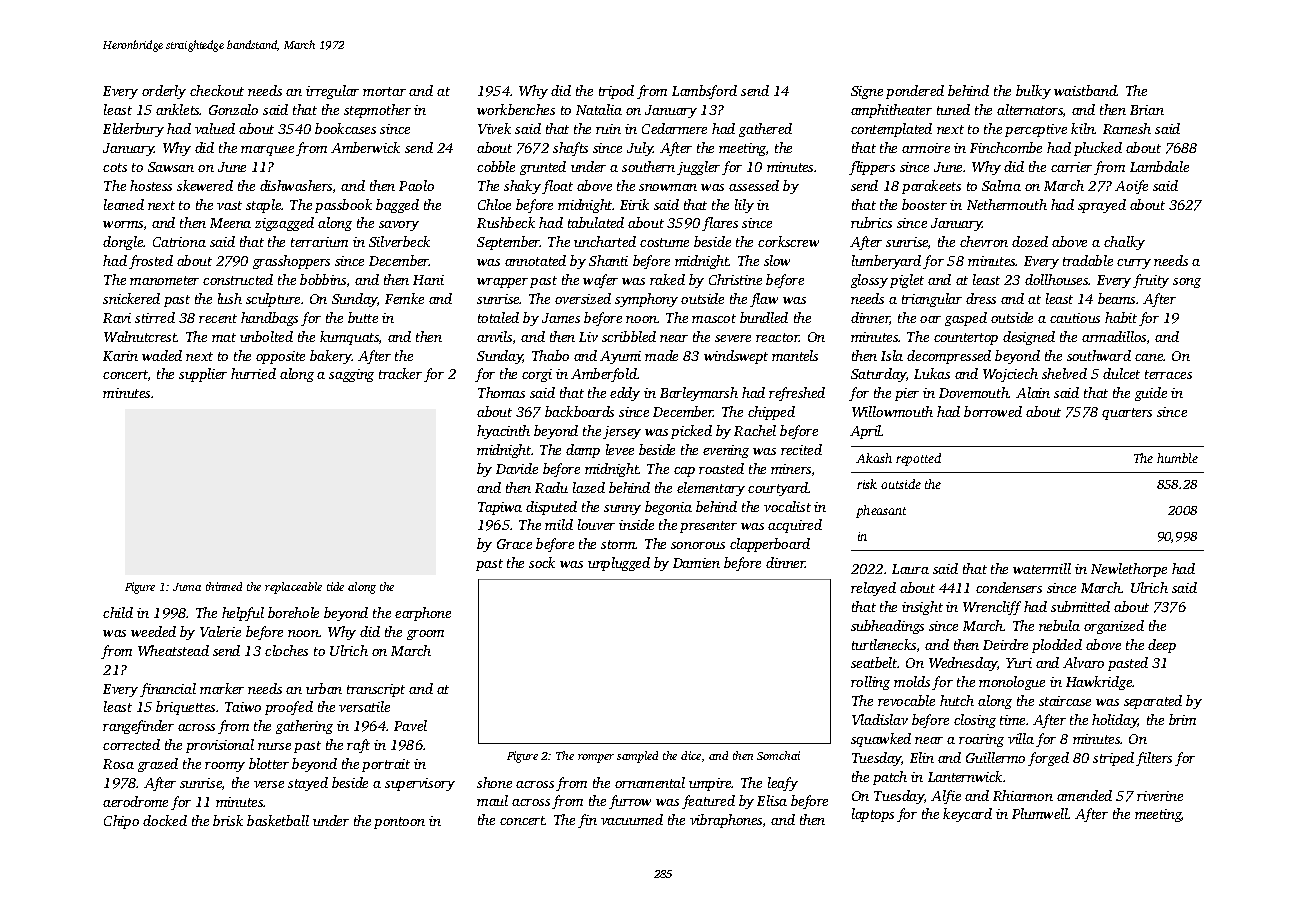  What do you see at coordinates (1159, 166) in the screenshot?
I see `Lambdale` at bounding box center [1159, 166].
